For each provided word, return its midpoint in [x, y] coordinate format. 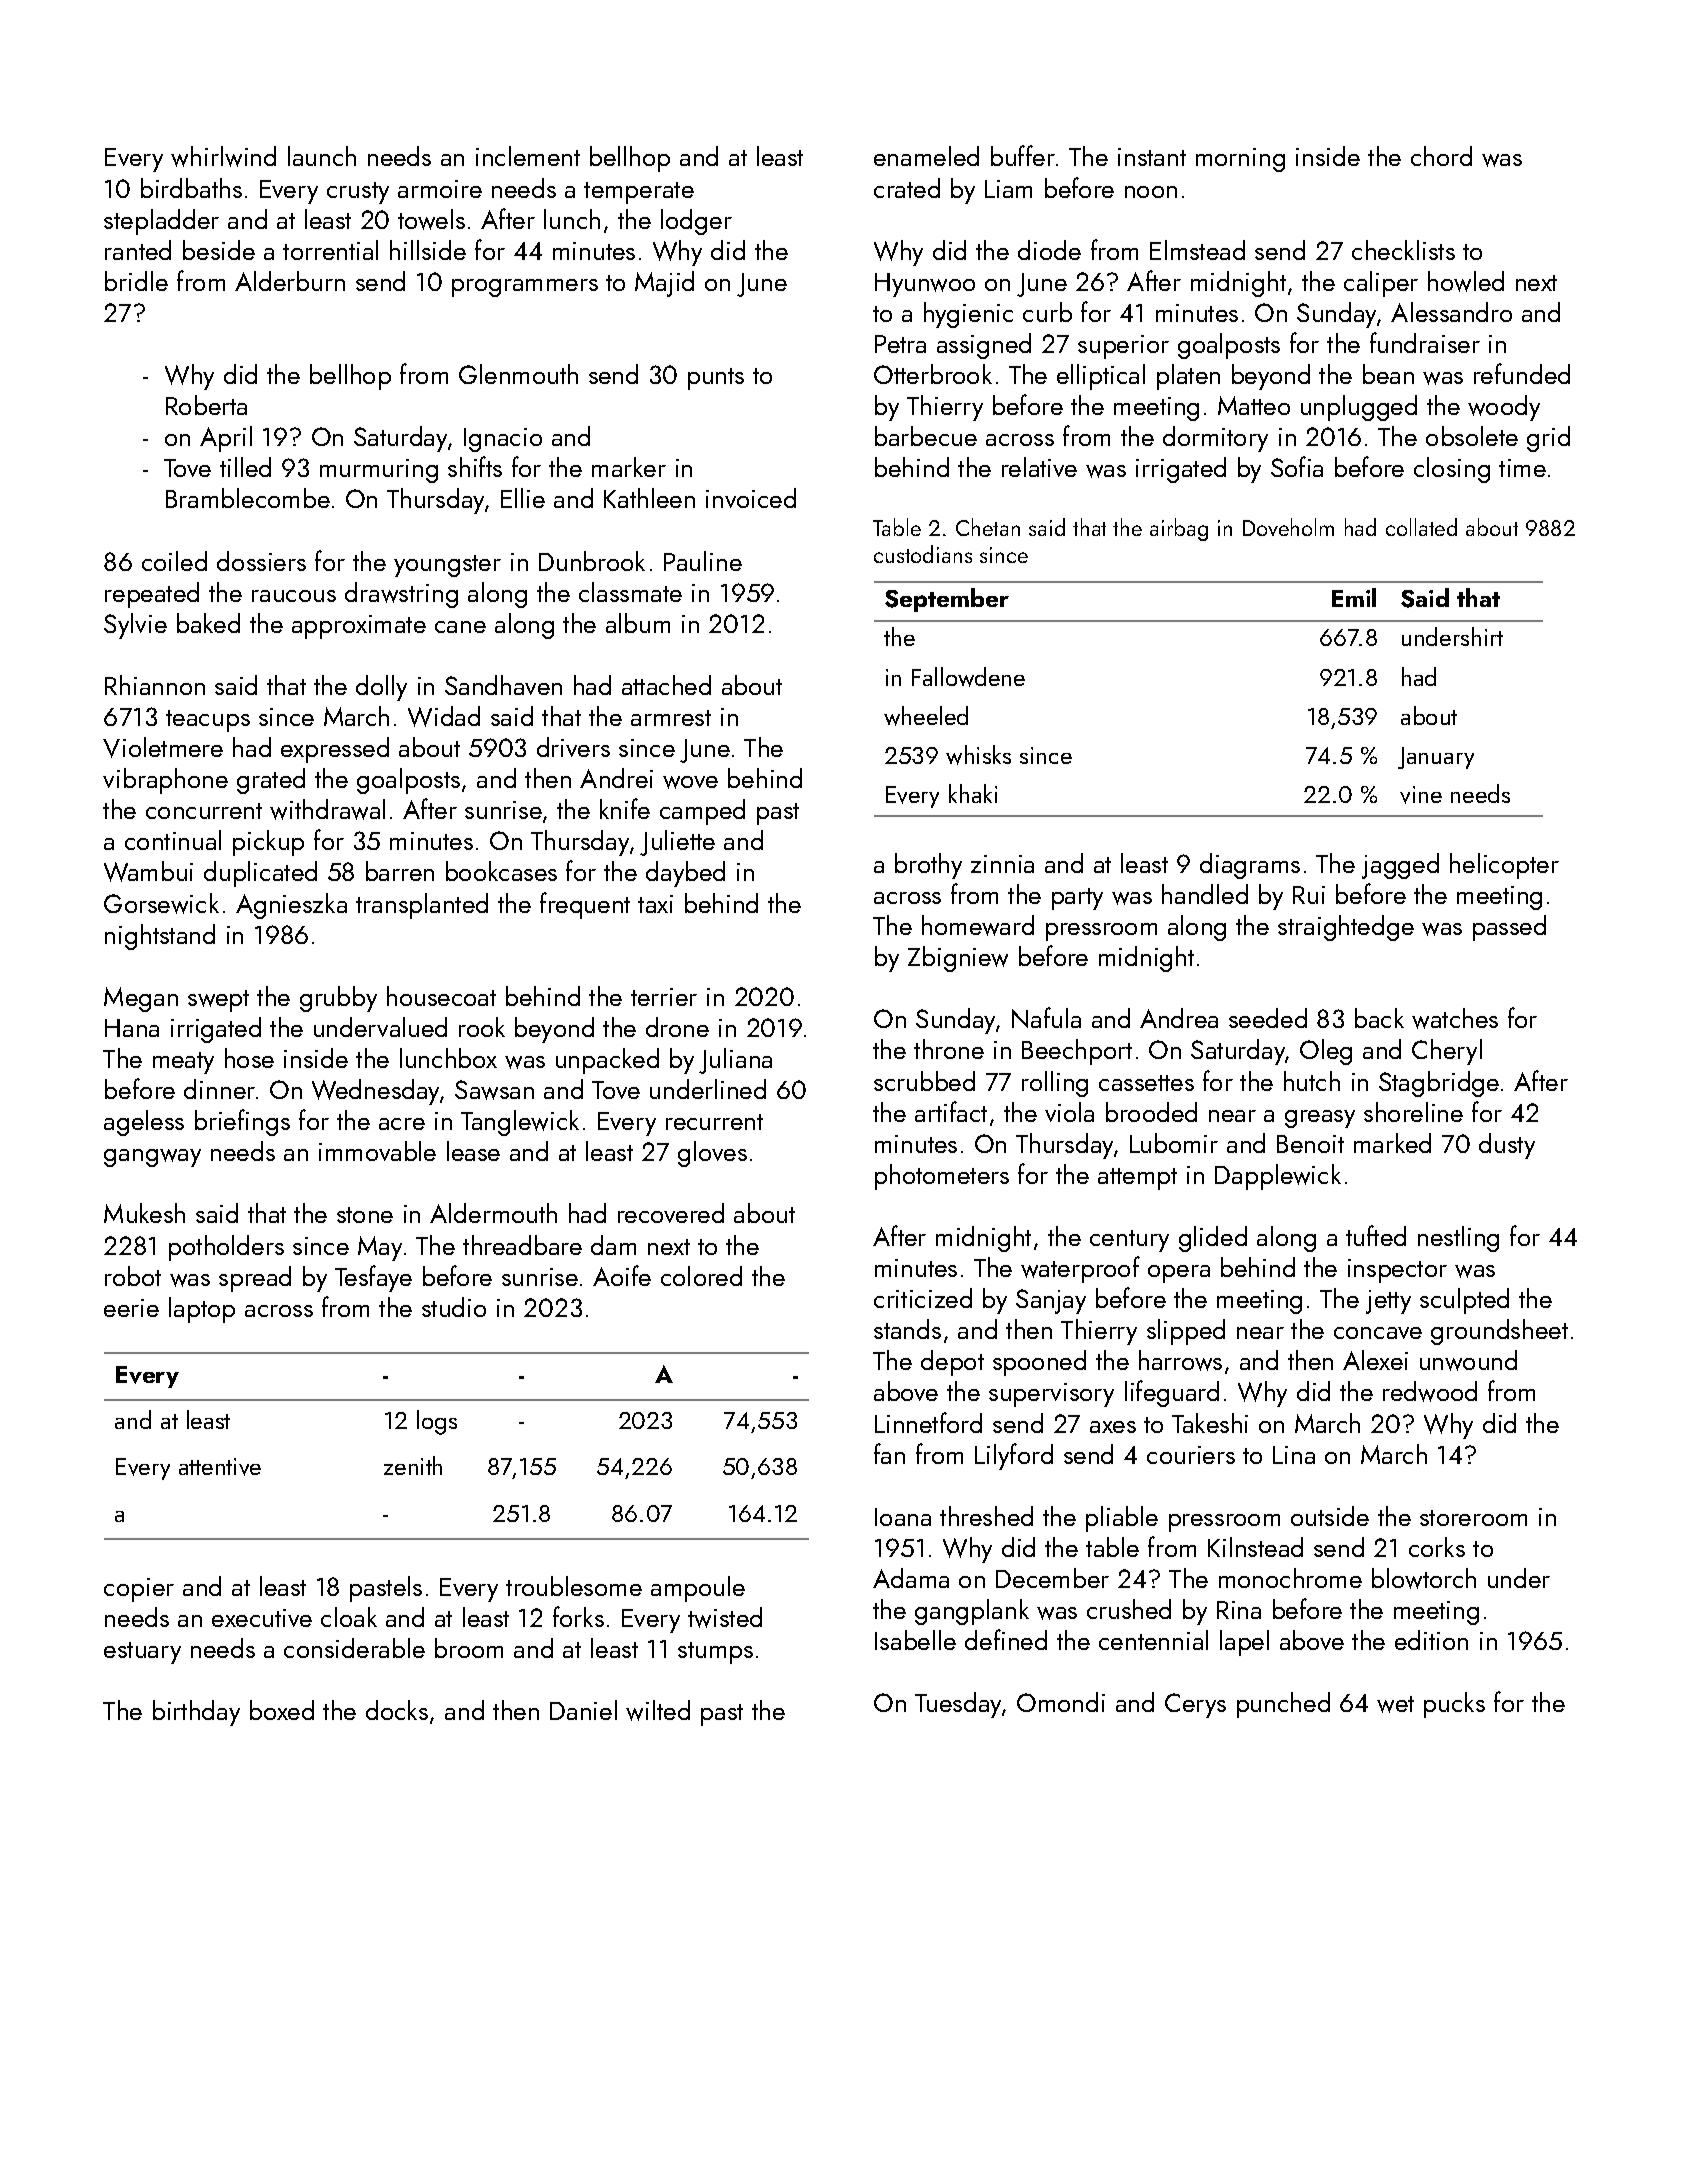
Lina [1294, 1455]
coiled [174, 561]
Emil [1354, 597]
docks [397, 1710]
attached [666, 685]
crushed [1129, 1609]
